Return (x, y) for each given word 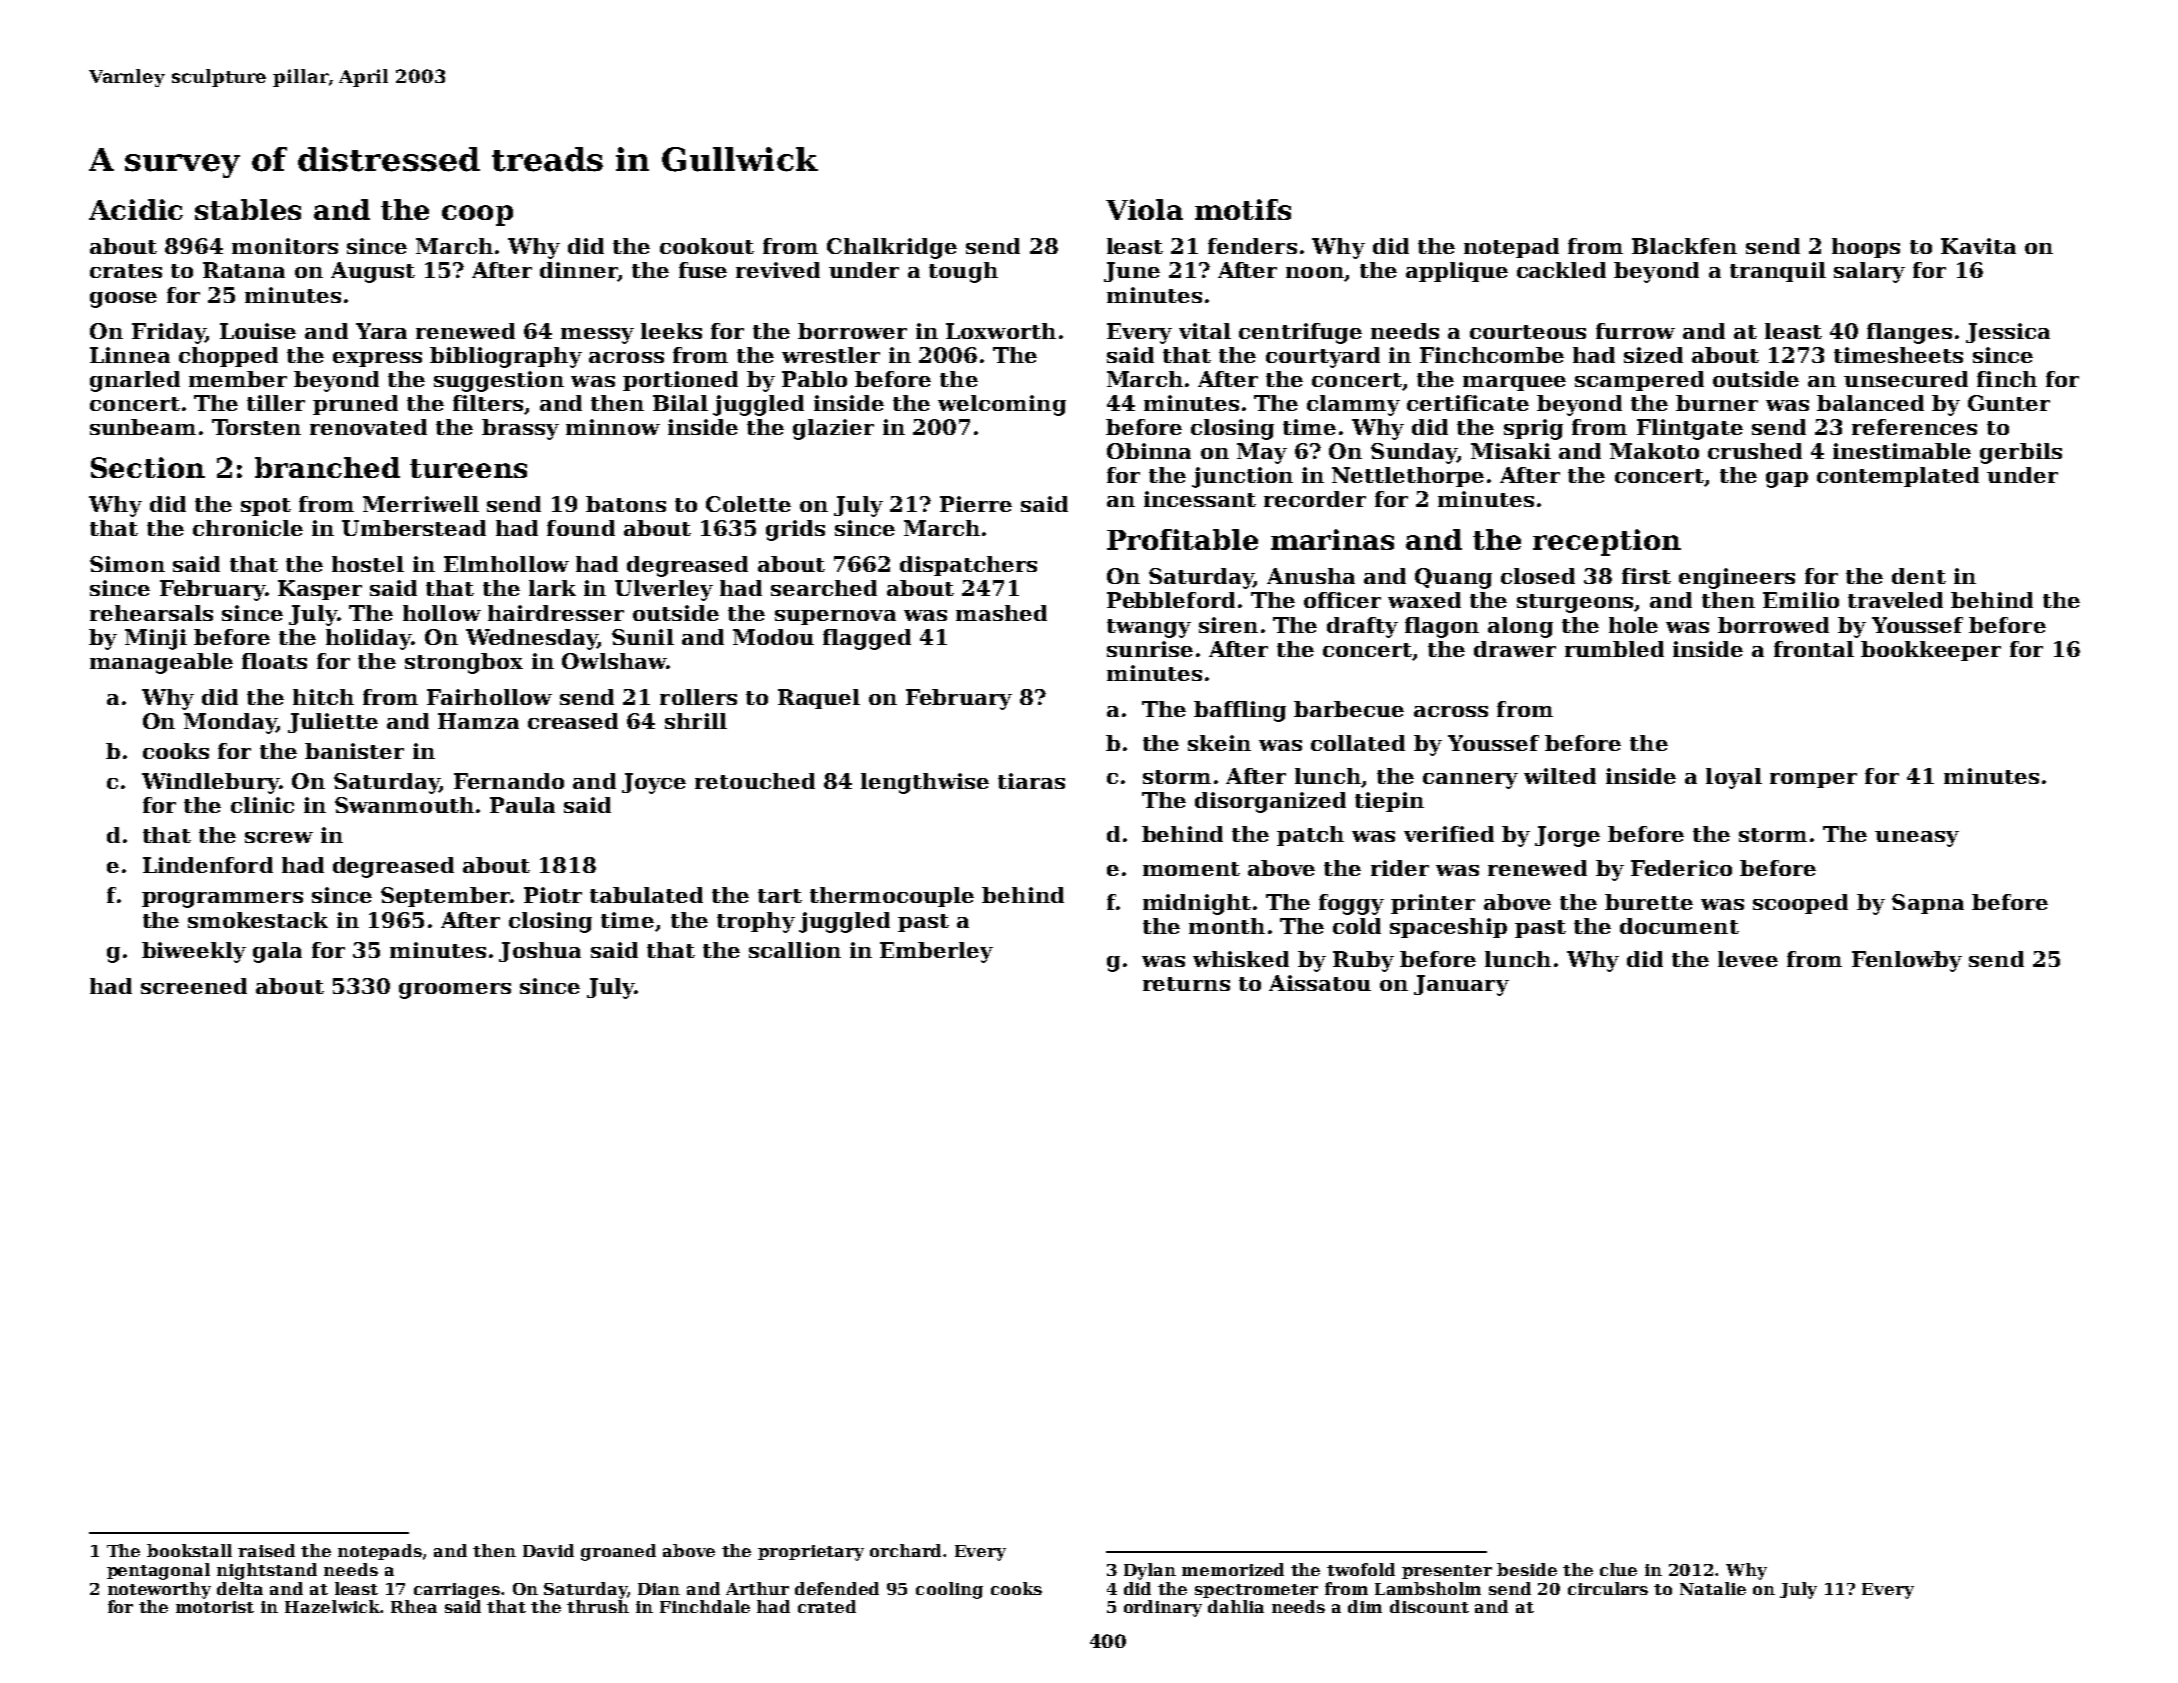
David (548, 1550)
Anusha (1311, 576)
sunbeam (143, 427)
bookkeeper (1931, 651)
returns (1186, 984)
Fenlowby (1907, 961)
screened (194, 986)
